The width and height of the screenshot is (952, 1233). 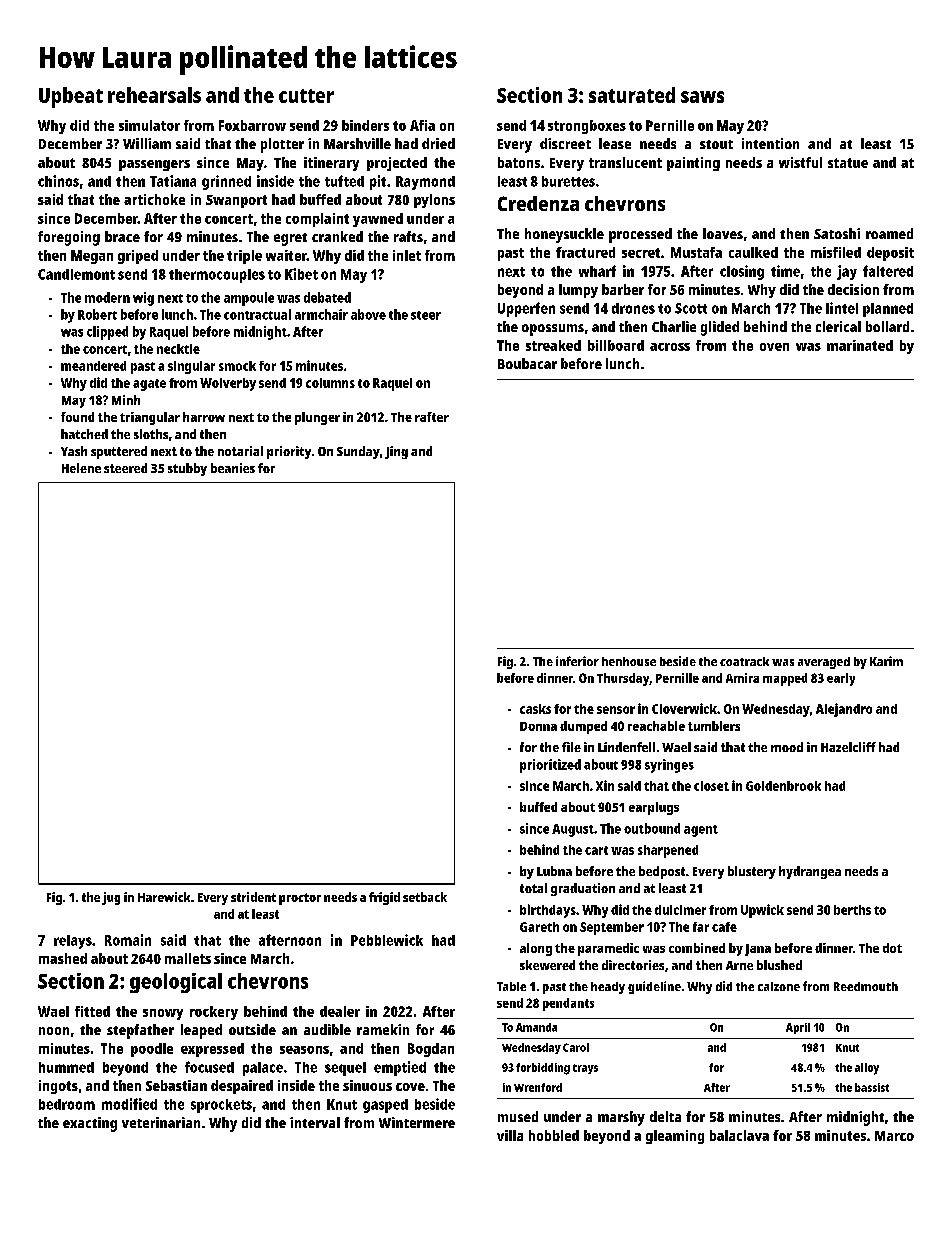 I want to click on closing, so click(x=742, y=272).
